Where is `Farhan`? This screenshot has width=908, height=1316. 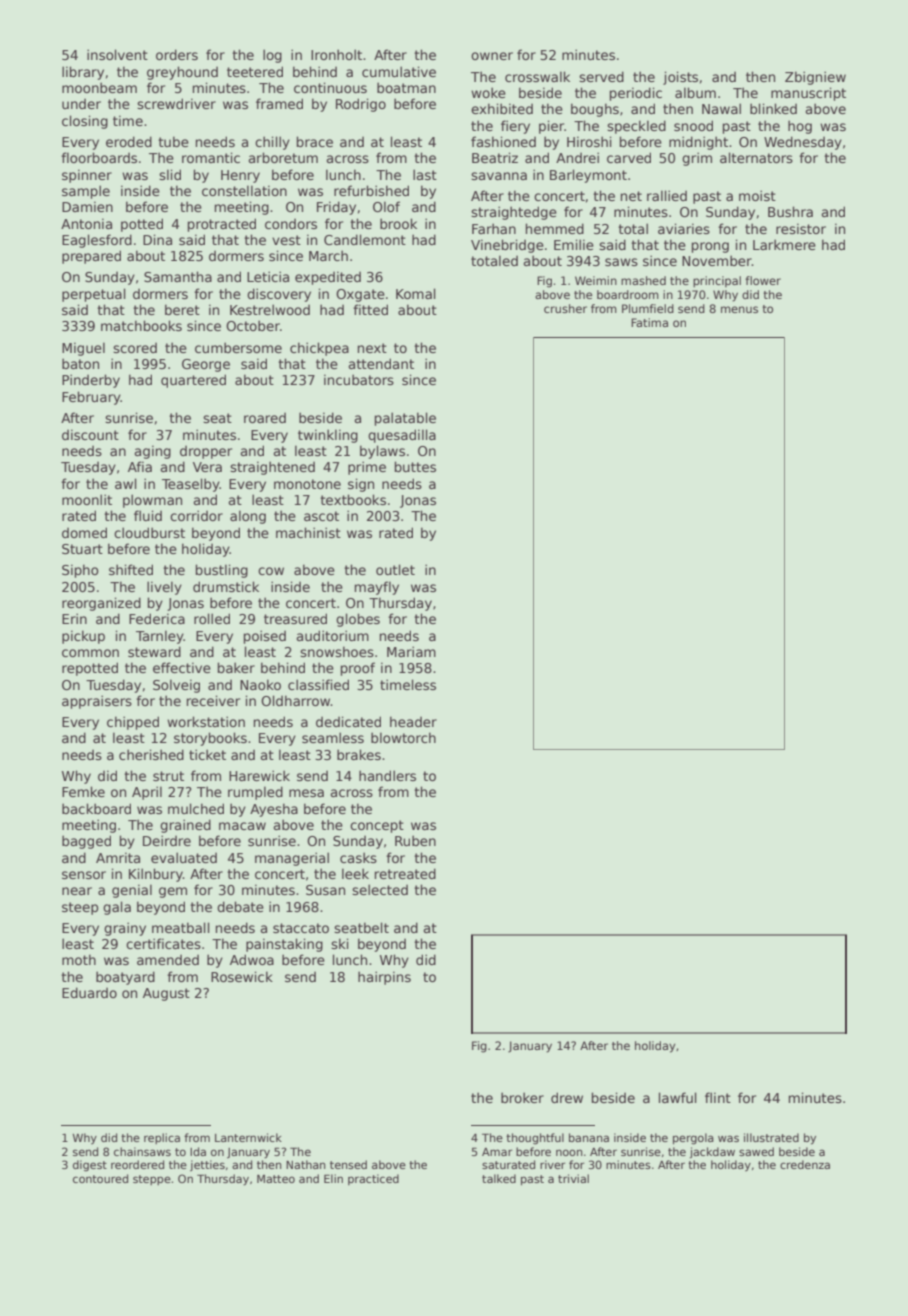
Farhan is located at coordinates (494, 228).
